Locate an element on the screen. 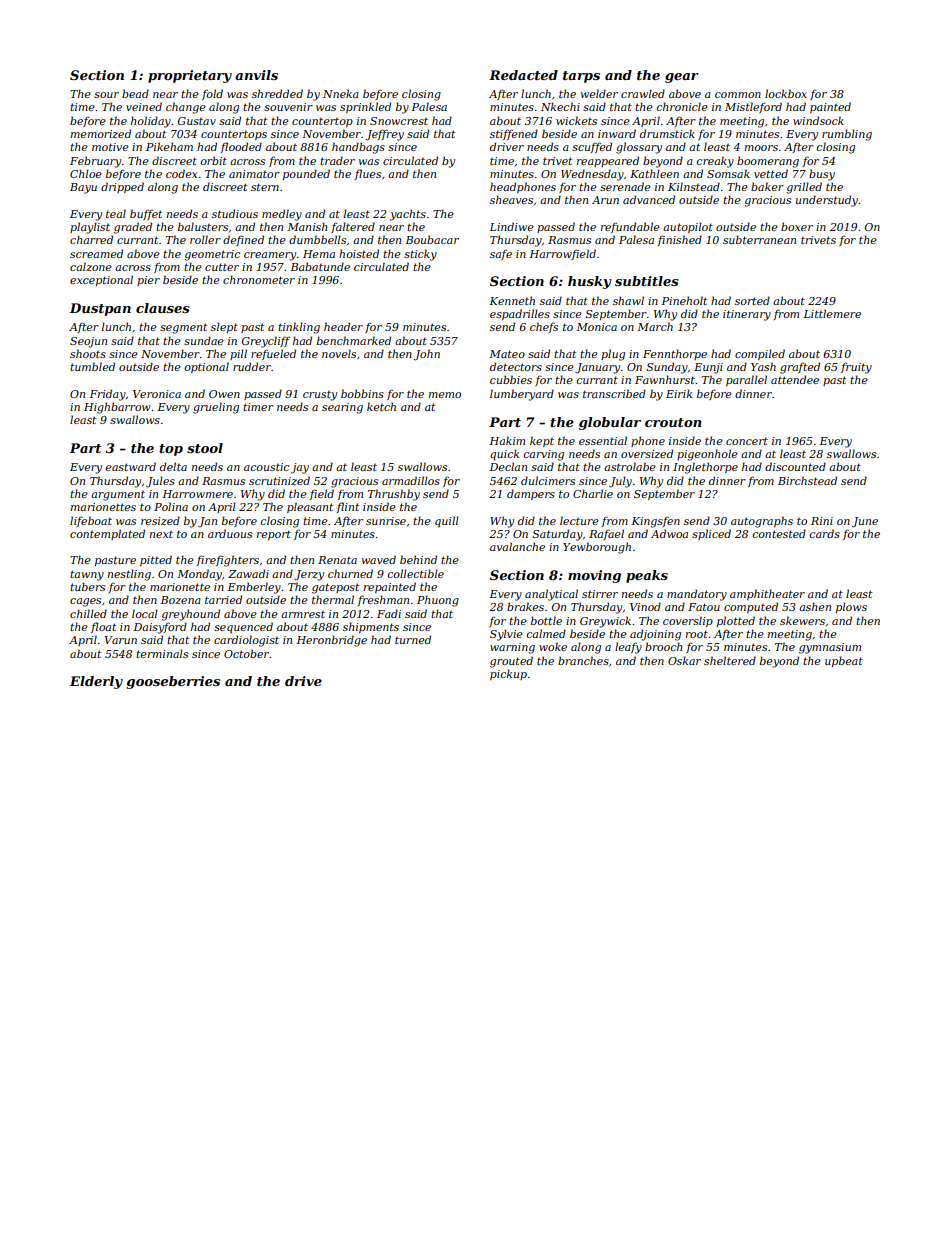  lumberyard is located at coordinates (522, 395).
